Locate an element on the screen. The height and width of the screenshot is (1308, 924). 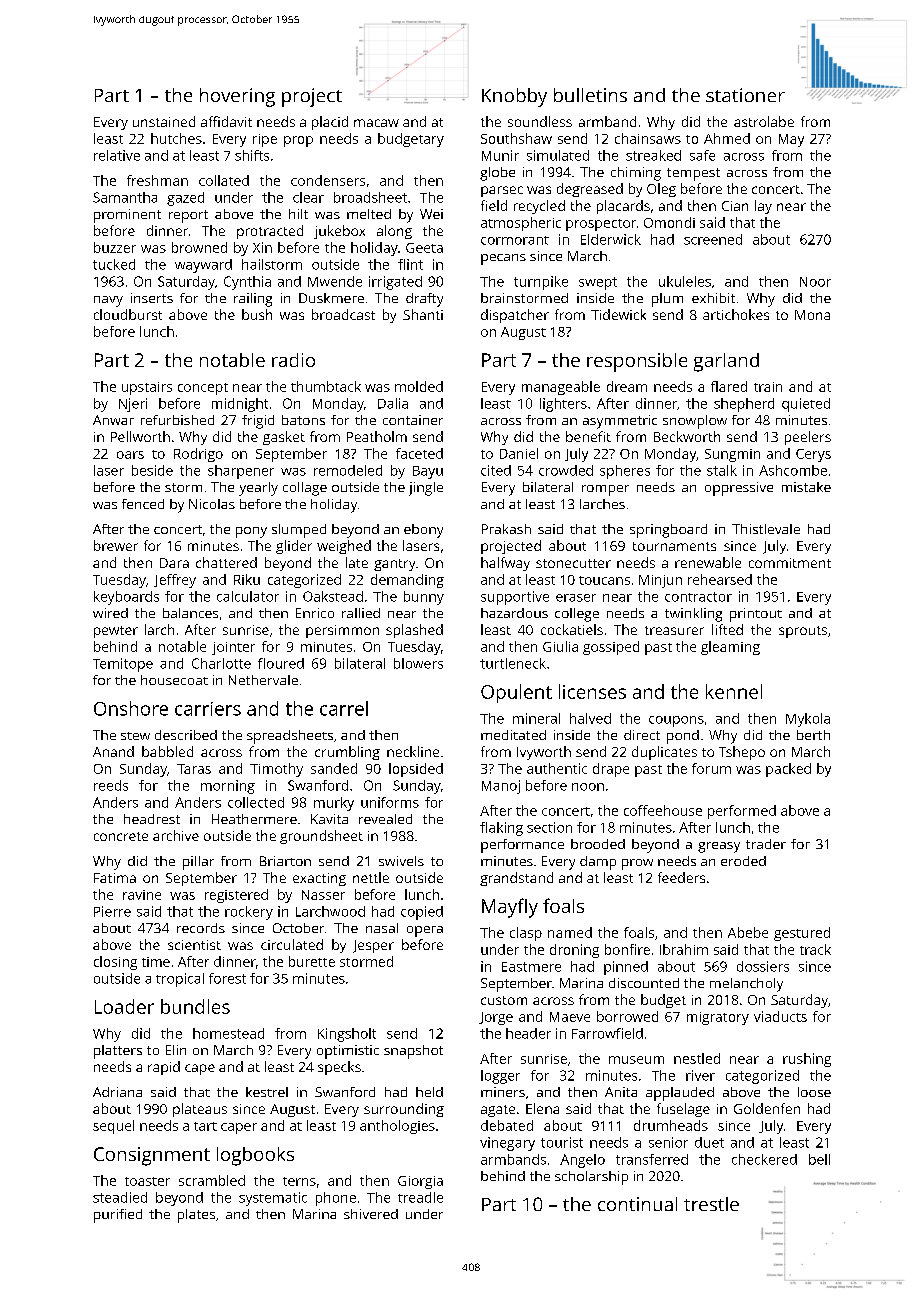
lighters is located at coordinates (563, 405).
